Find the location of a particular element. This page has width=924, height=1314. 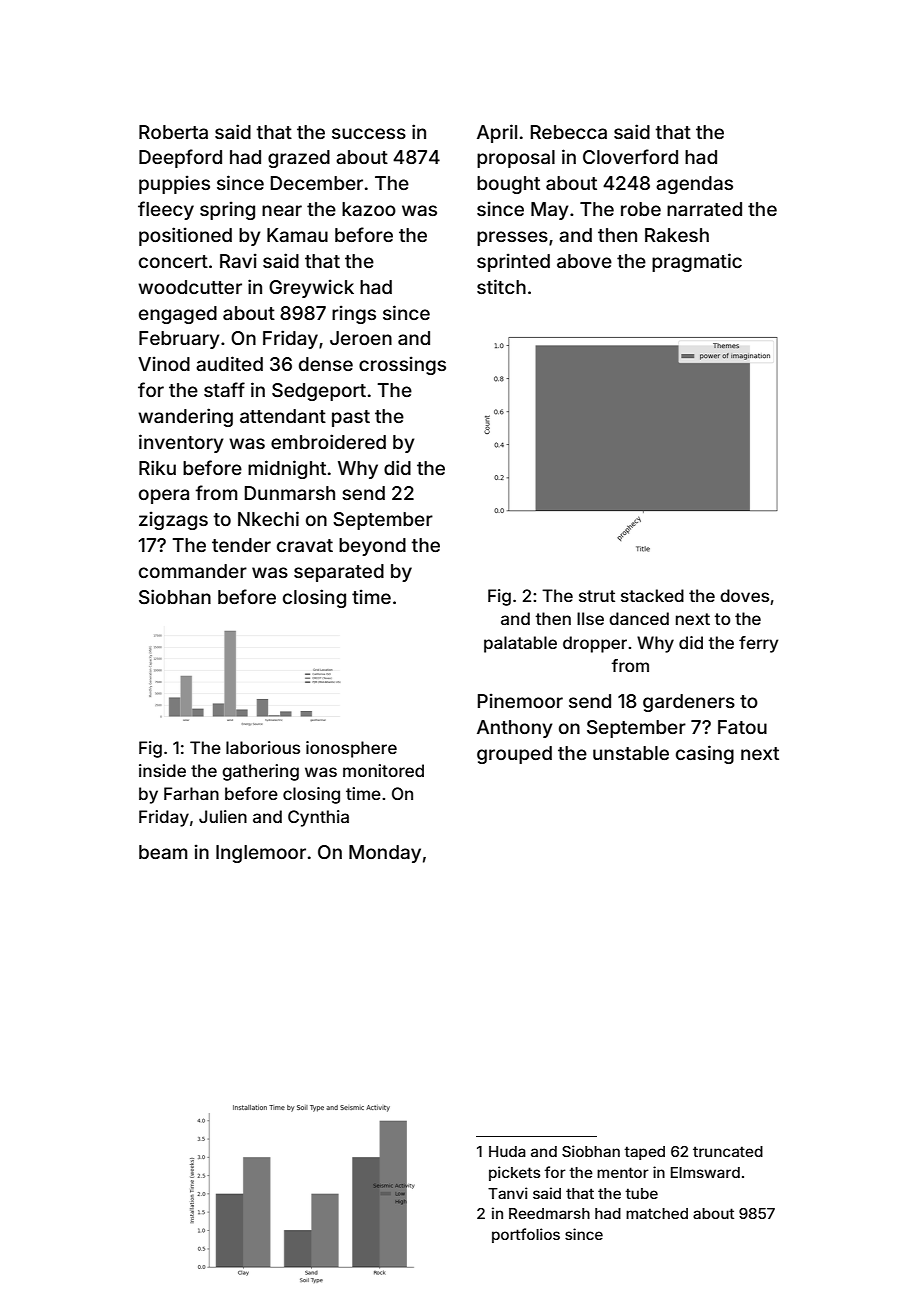

Tanvi is located at coordinates (508, 1193).
